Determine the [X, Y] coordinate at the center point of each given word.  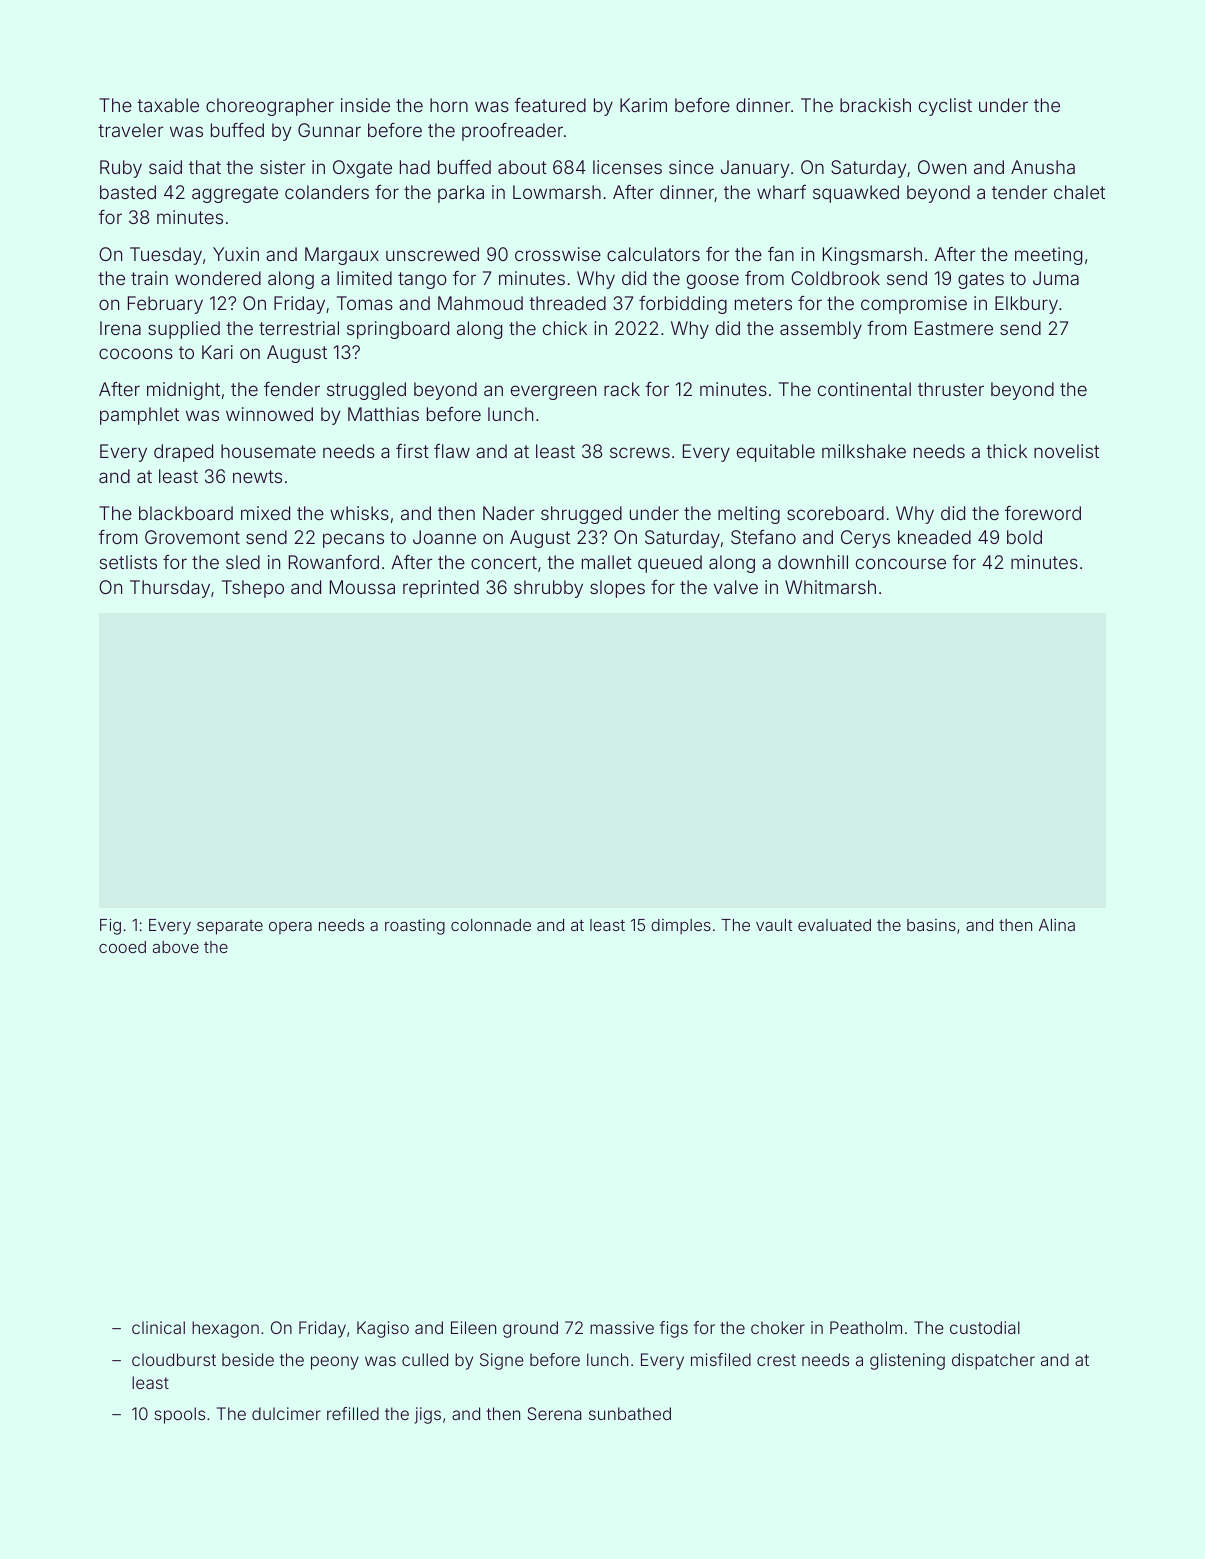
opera [290, 928]
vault [774, 925]
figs [674, 1329]
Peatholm [866, 1327]
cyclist [945, 107]
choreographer [270, 107]
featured [550, 105]
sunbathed [630, 1413]
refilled [353, 1413]
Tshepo [253, 589]
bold [1024, 537]
